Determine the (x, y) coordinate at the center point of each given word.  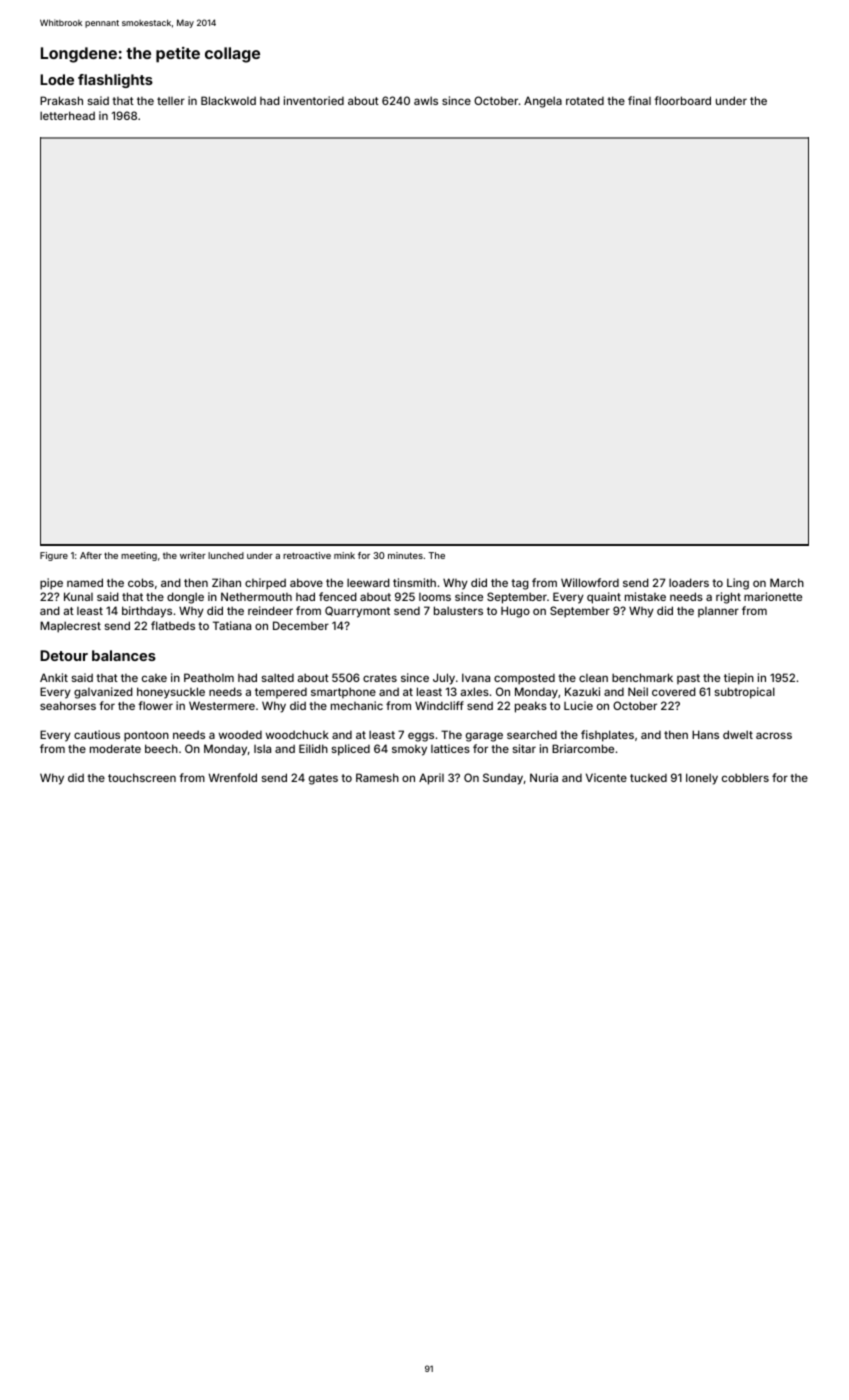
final (639, 100)
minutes (405, 555)
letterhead (67, 115)
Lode (57, 79)
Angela (543, 102)
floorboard (682, 100)
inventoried (314, 100)
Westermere (222, 705)
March (787, 582)
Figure (54, 556)
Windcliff (439, 705)
